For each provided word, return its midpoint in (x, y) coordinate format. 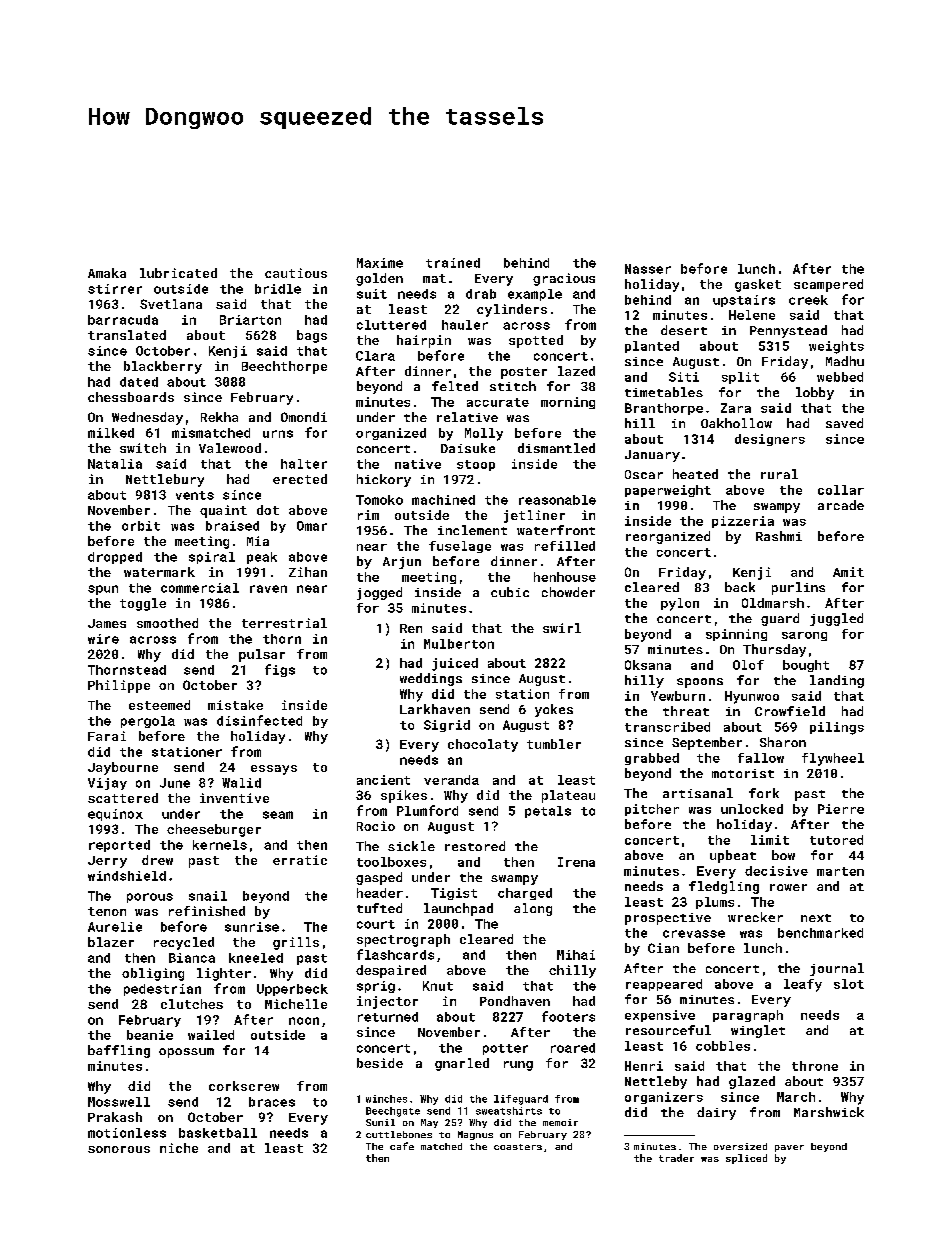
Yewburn (678, 696)
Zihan (308, 572)
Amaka (107, 273)
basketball (218, 1133)
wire (103, 639)
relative (467, 417)
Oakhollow (736, 423)
